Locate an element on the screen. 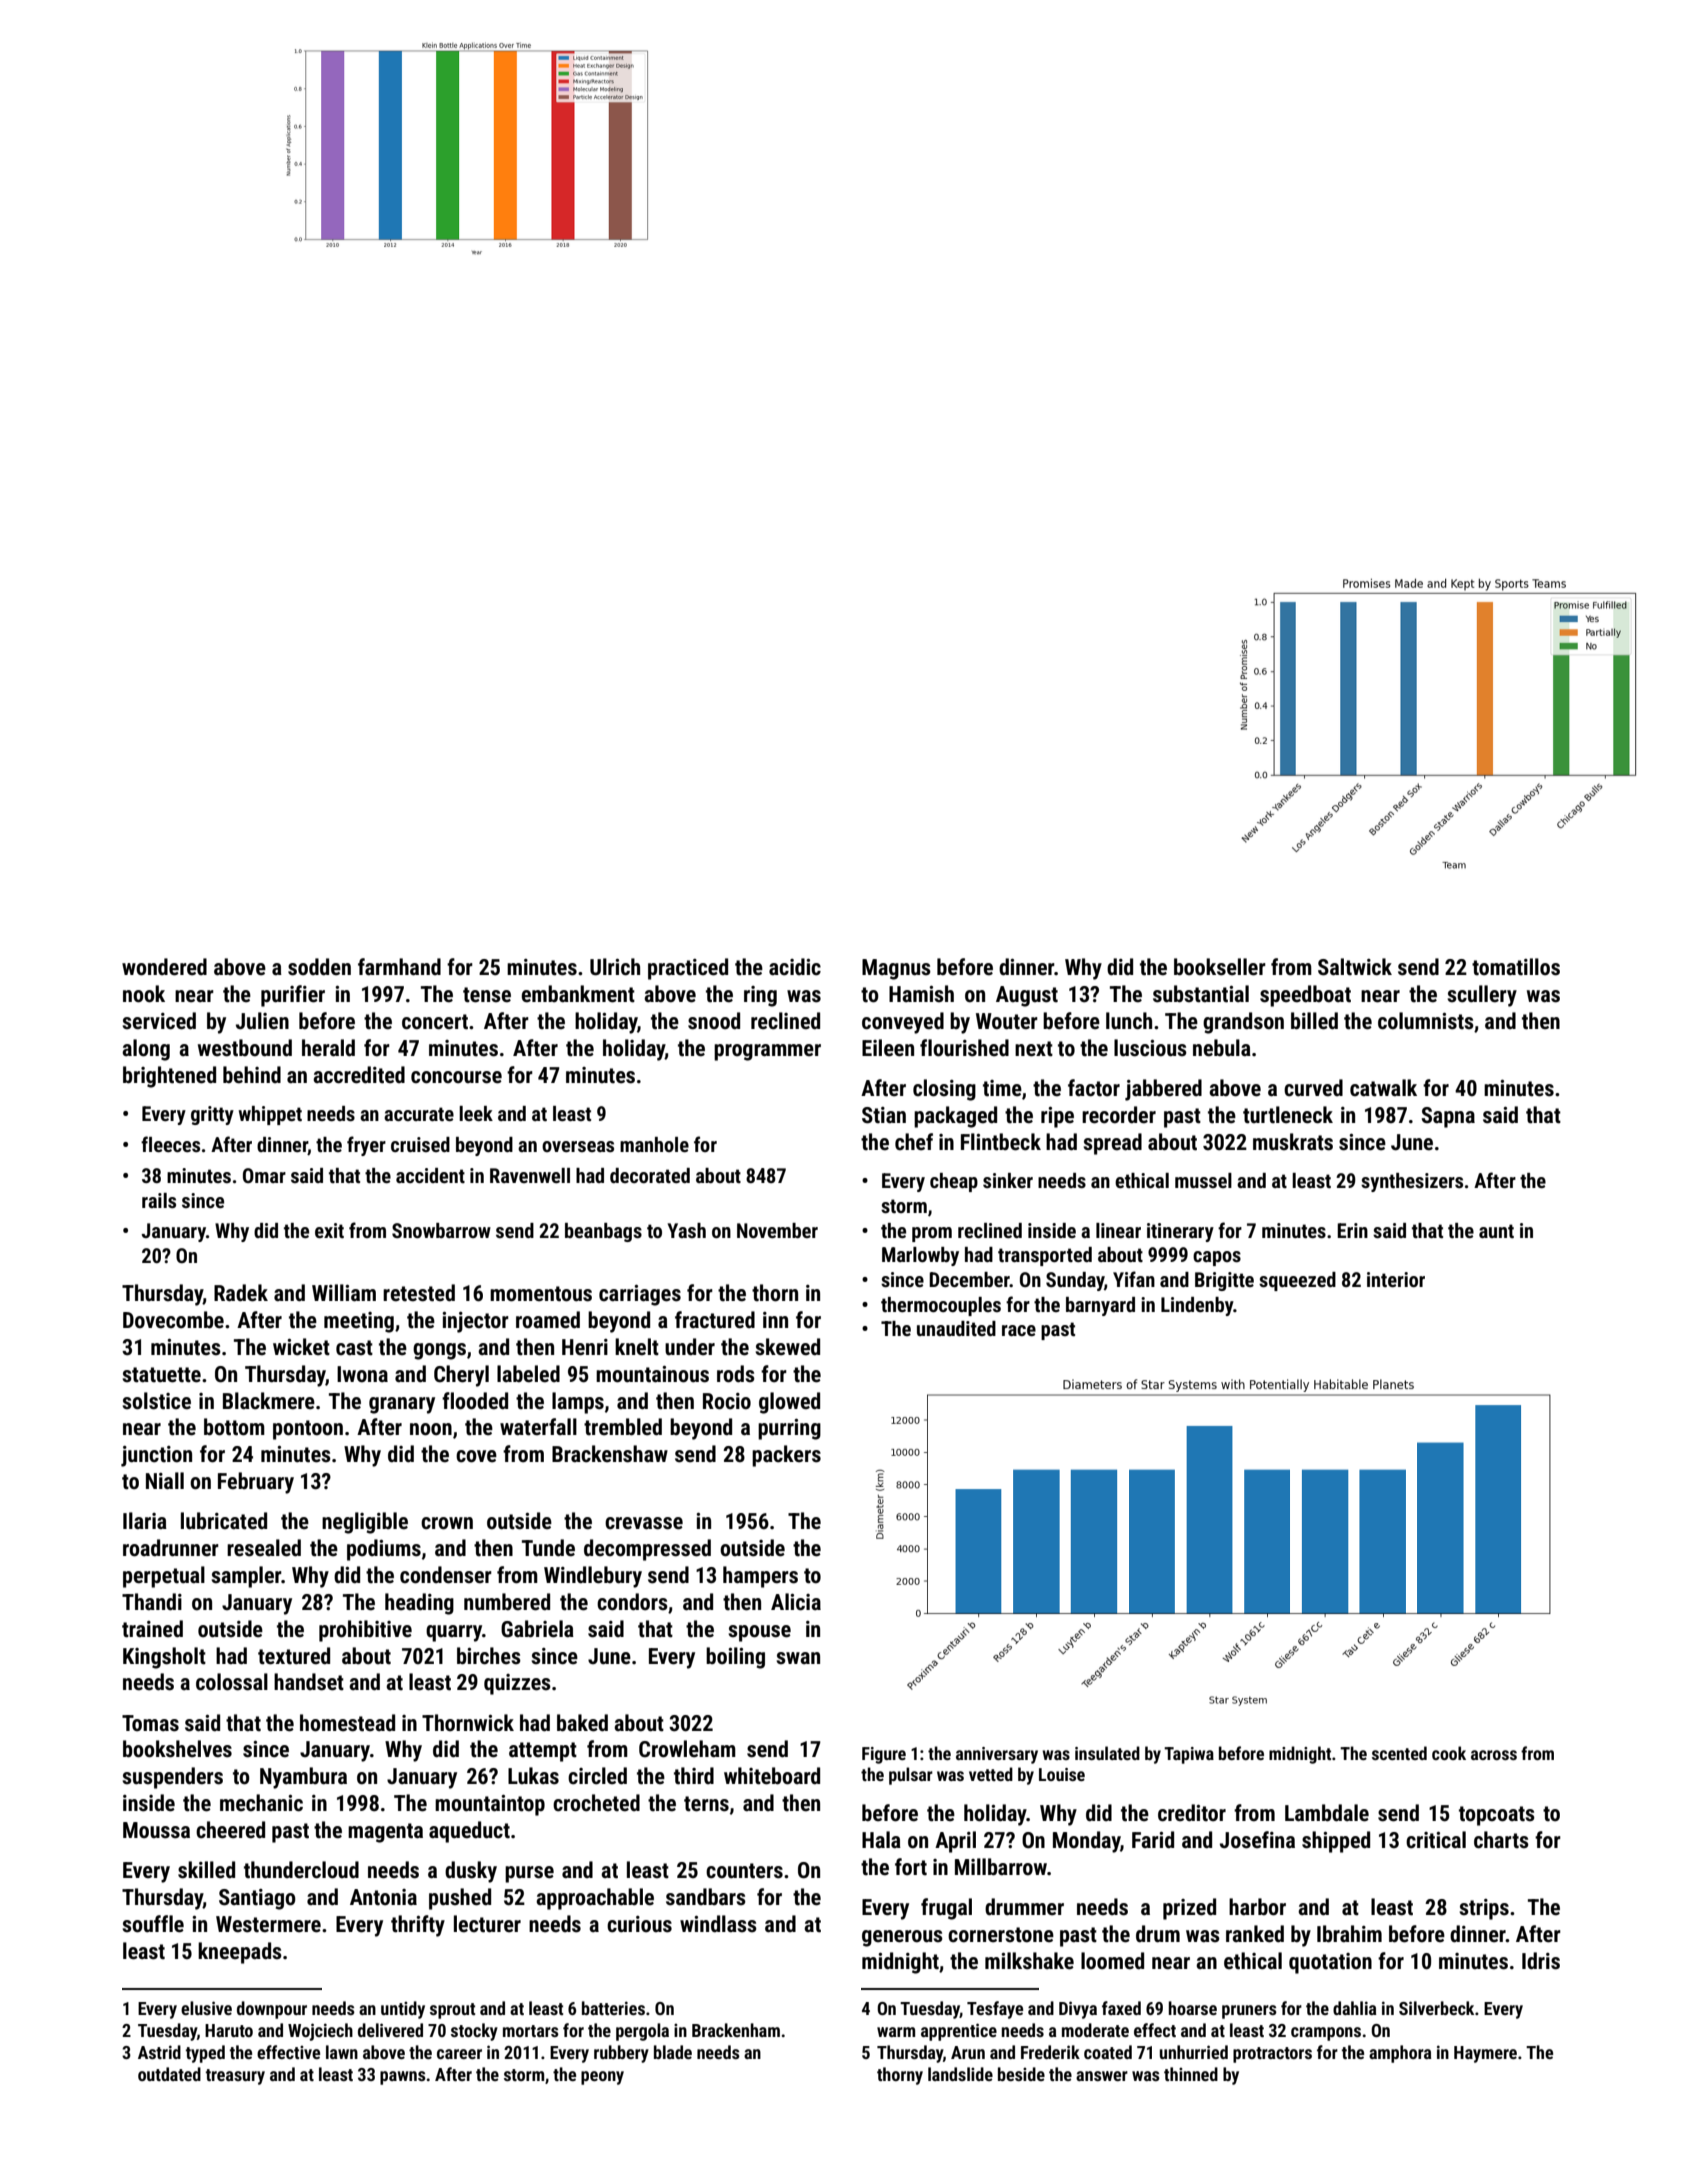 This screenshot has height=2178, width=1683. untidy is located at coordinates (403, 2010).
